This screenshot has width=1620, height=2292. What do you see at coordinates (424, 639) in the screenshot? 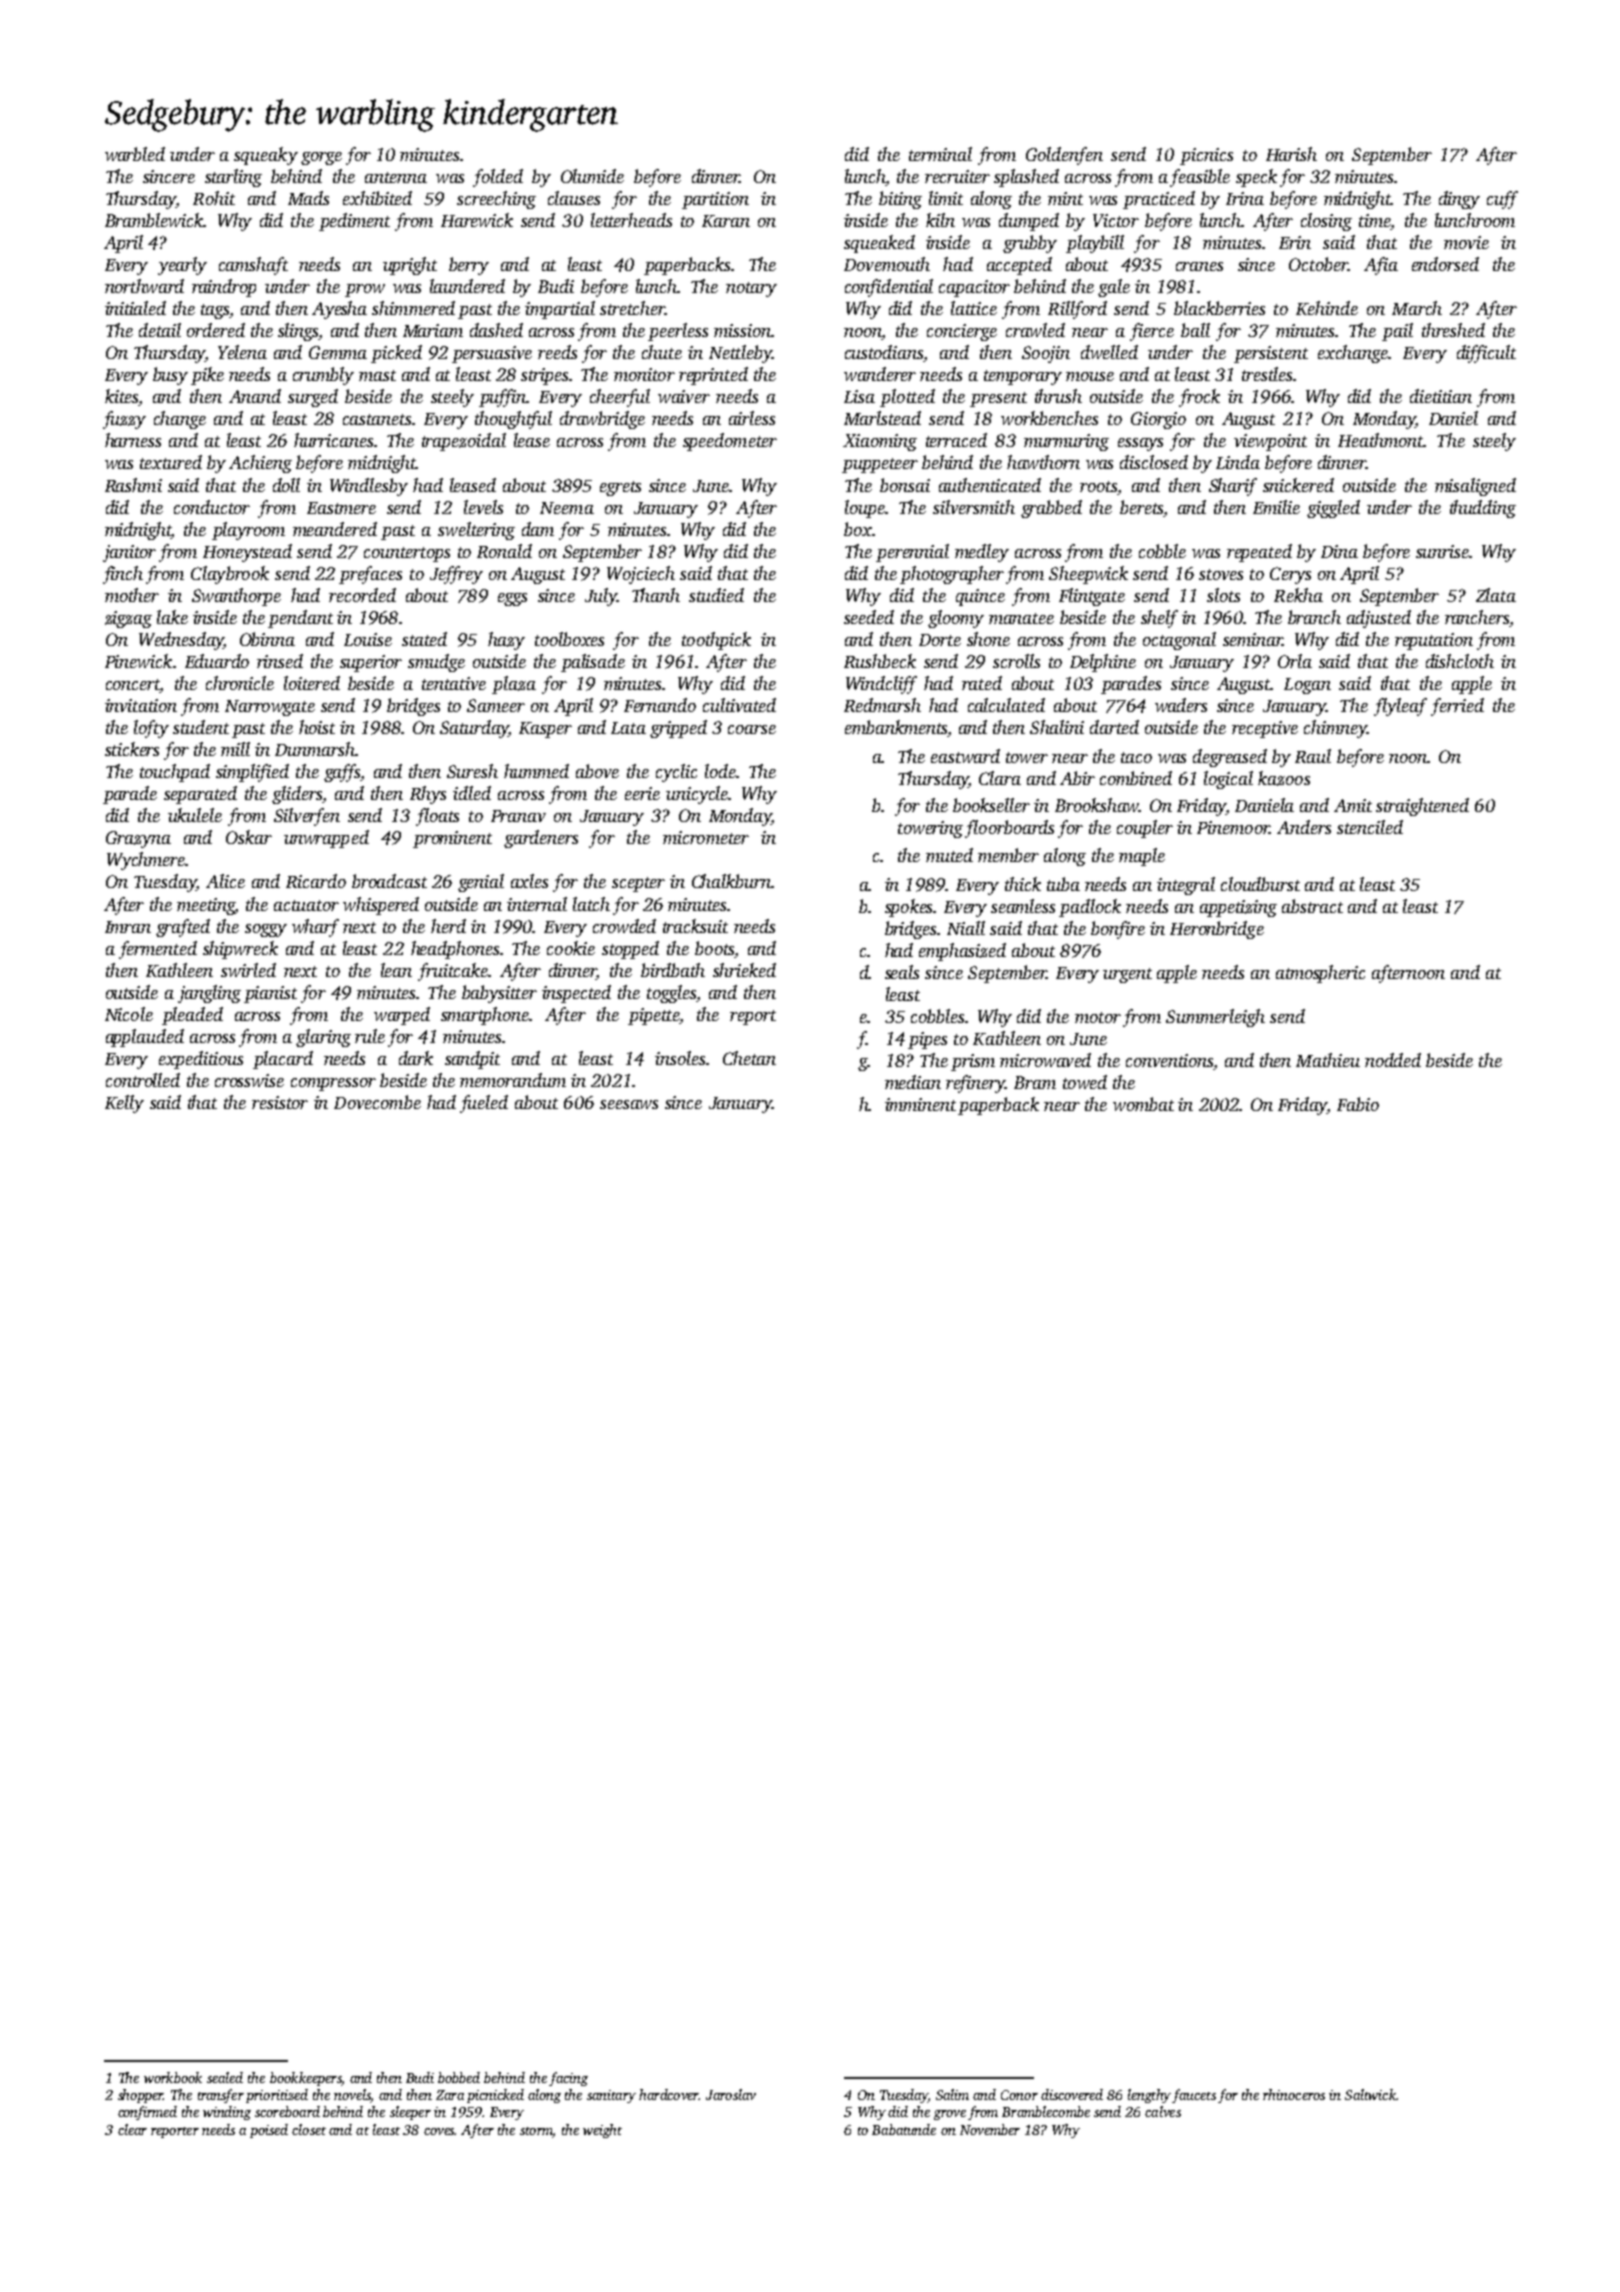
I see `stated` at bounding box center [424, 639].
